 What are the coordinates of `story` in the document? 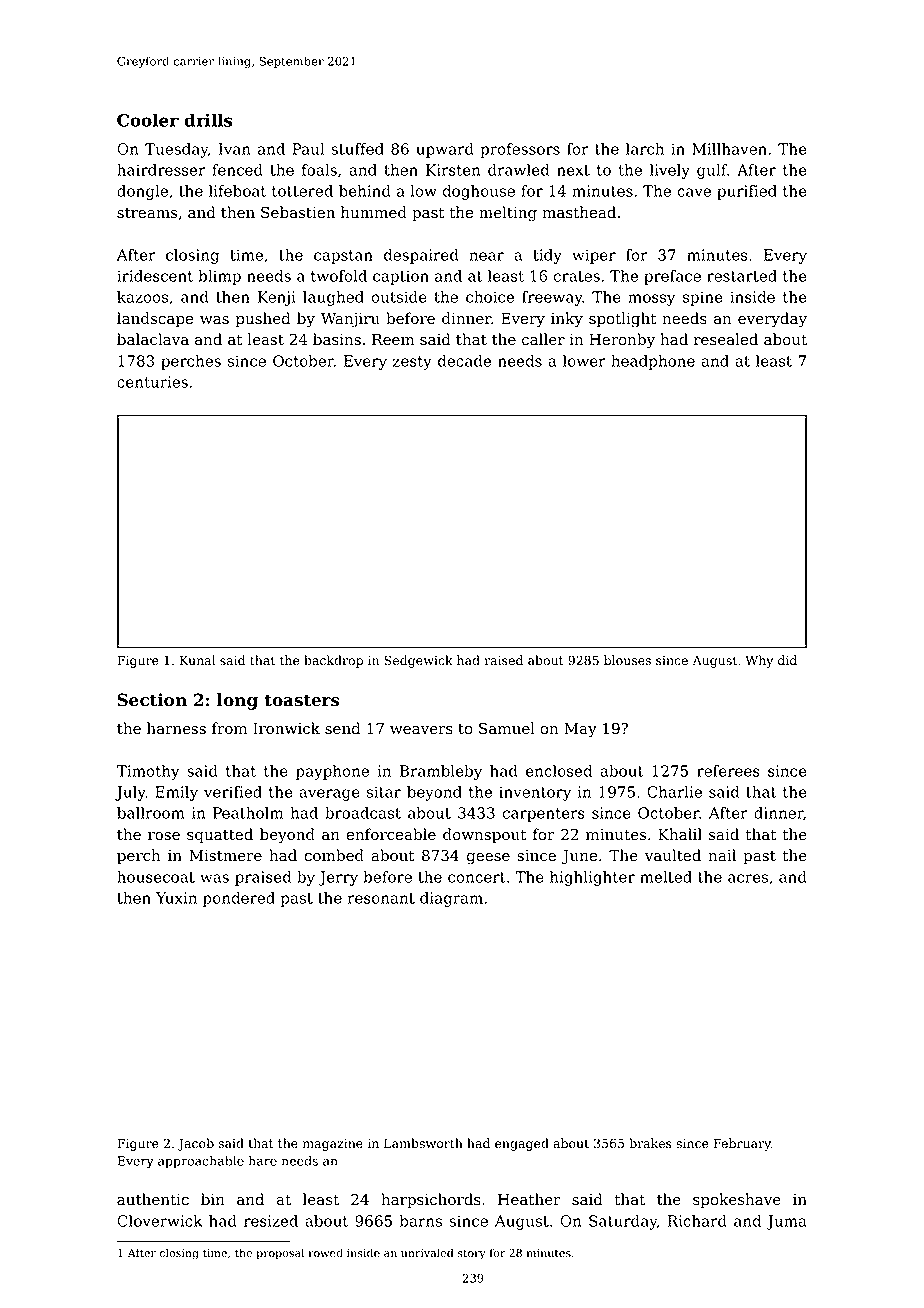 It's located at (472, 1254).
